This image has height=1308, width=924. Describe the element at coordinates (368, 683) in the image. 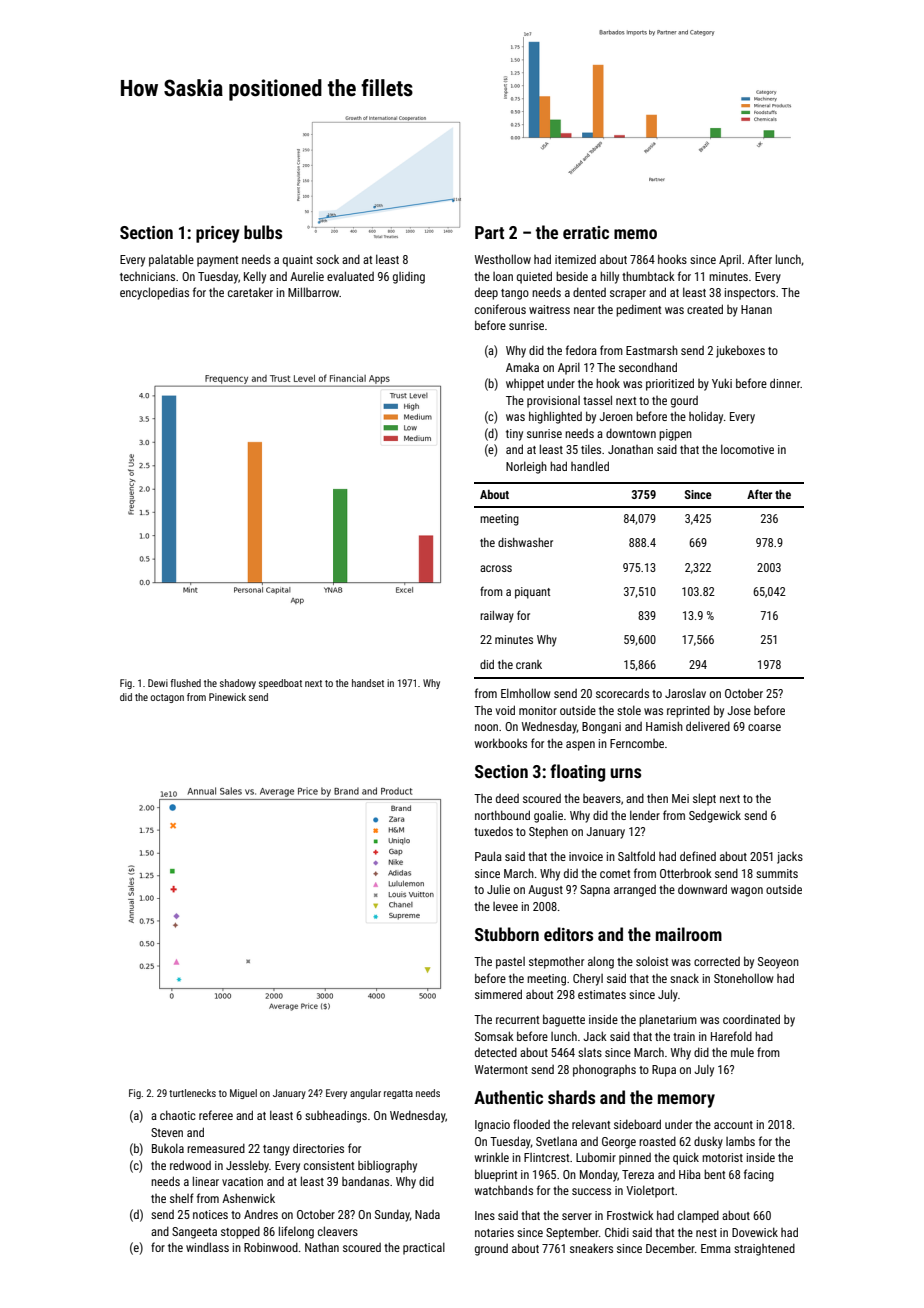

I see `handset` at that location.
